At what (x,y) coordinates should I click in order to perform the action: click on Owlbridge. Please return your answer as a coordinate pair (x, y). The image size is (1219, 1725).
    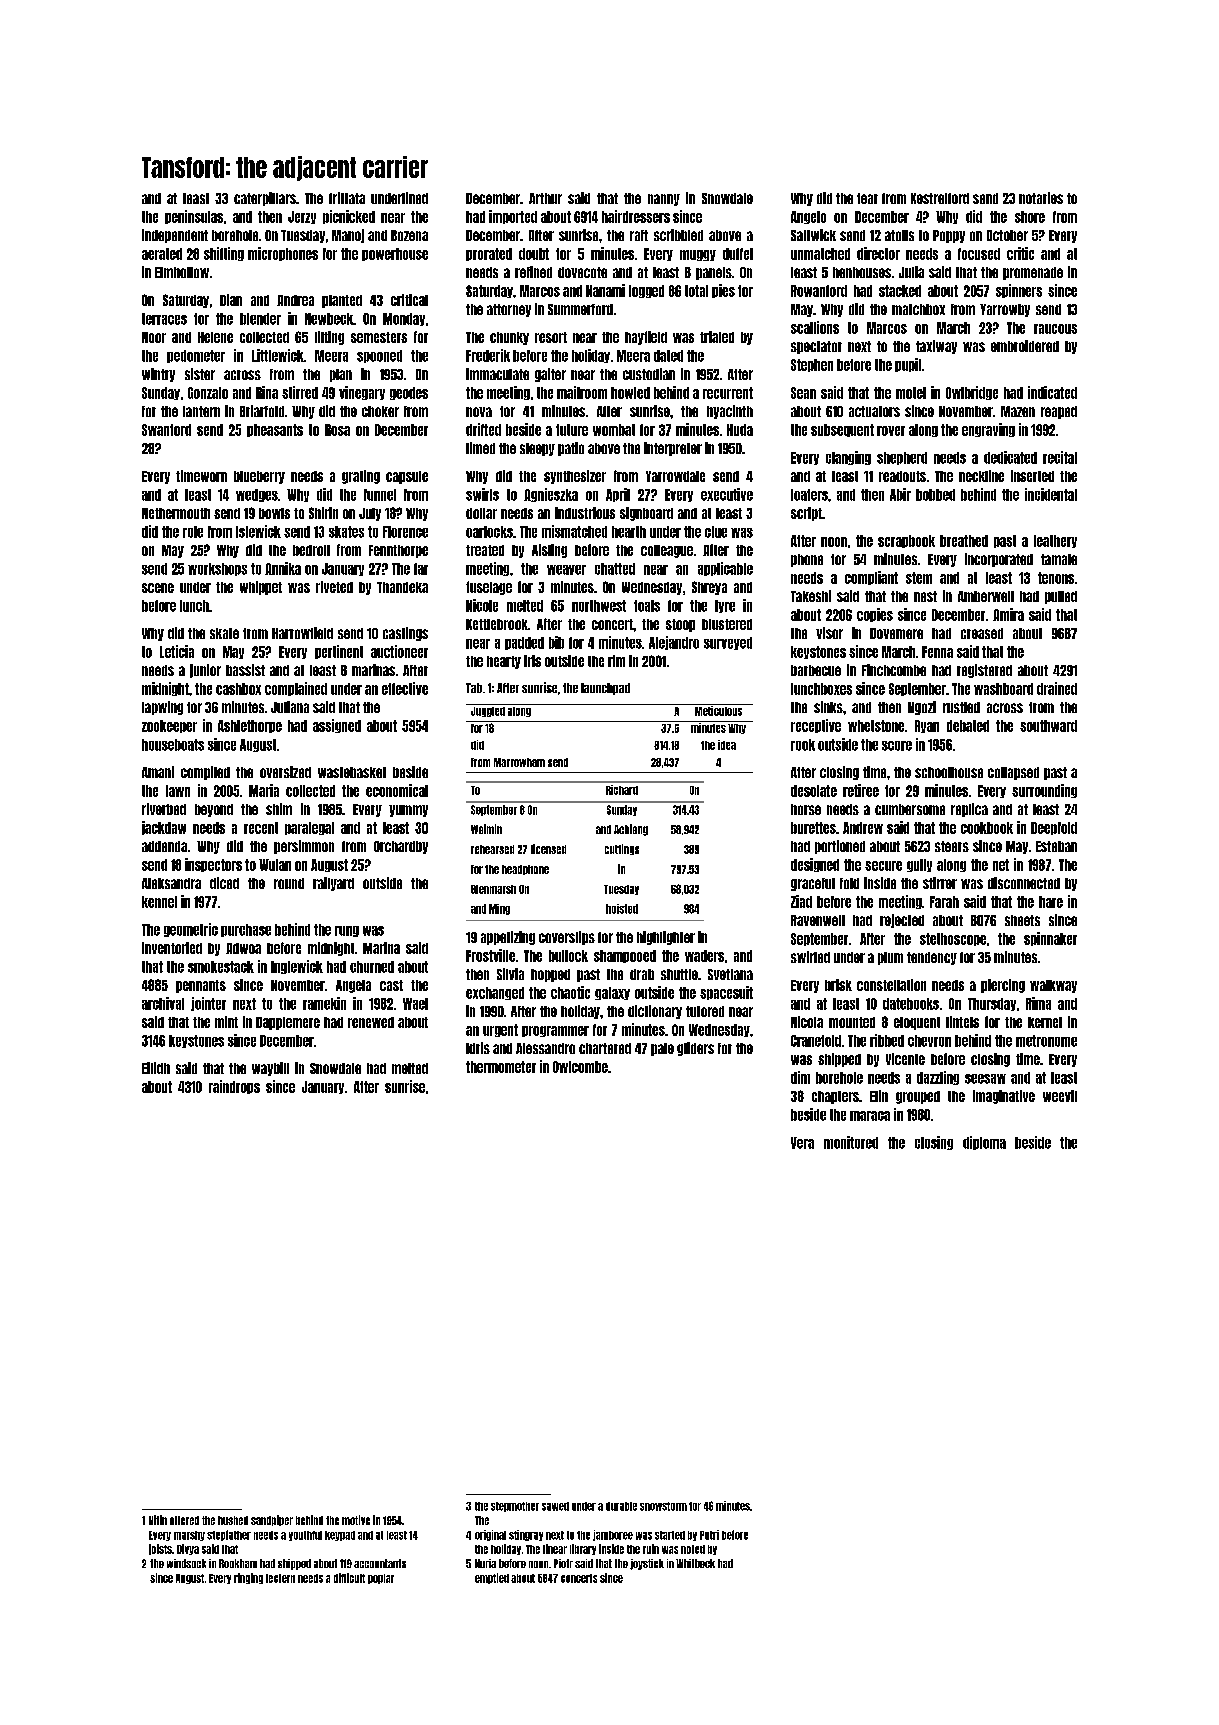
    Looking at the image, I should click on (972, 393).
